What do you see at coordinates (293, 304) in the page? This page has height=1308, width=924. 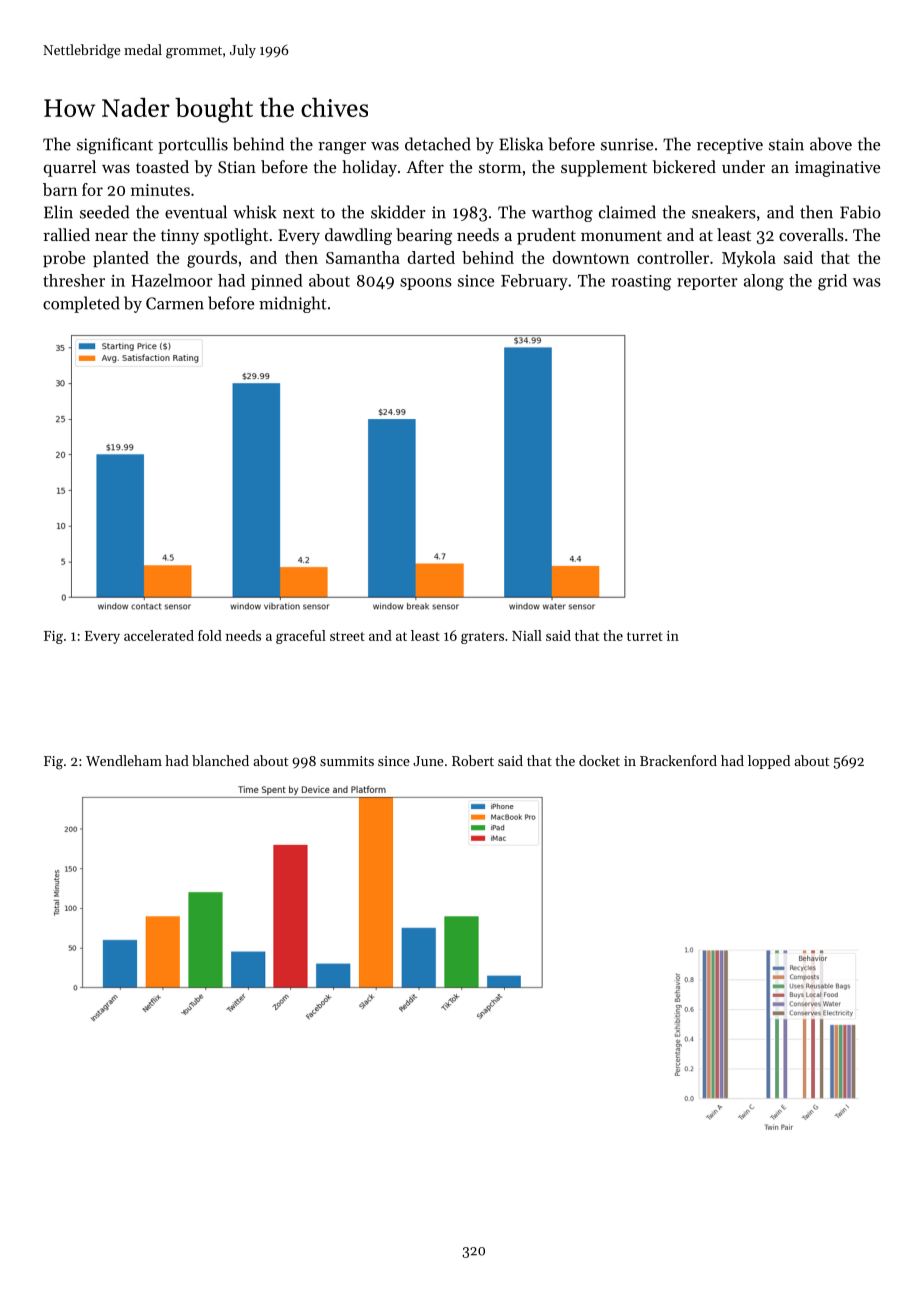 I see `midnight` at bounding box center [293, 304].
